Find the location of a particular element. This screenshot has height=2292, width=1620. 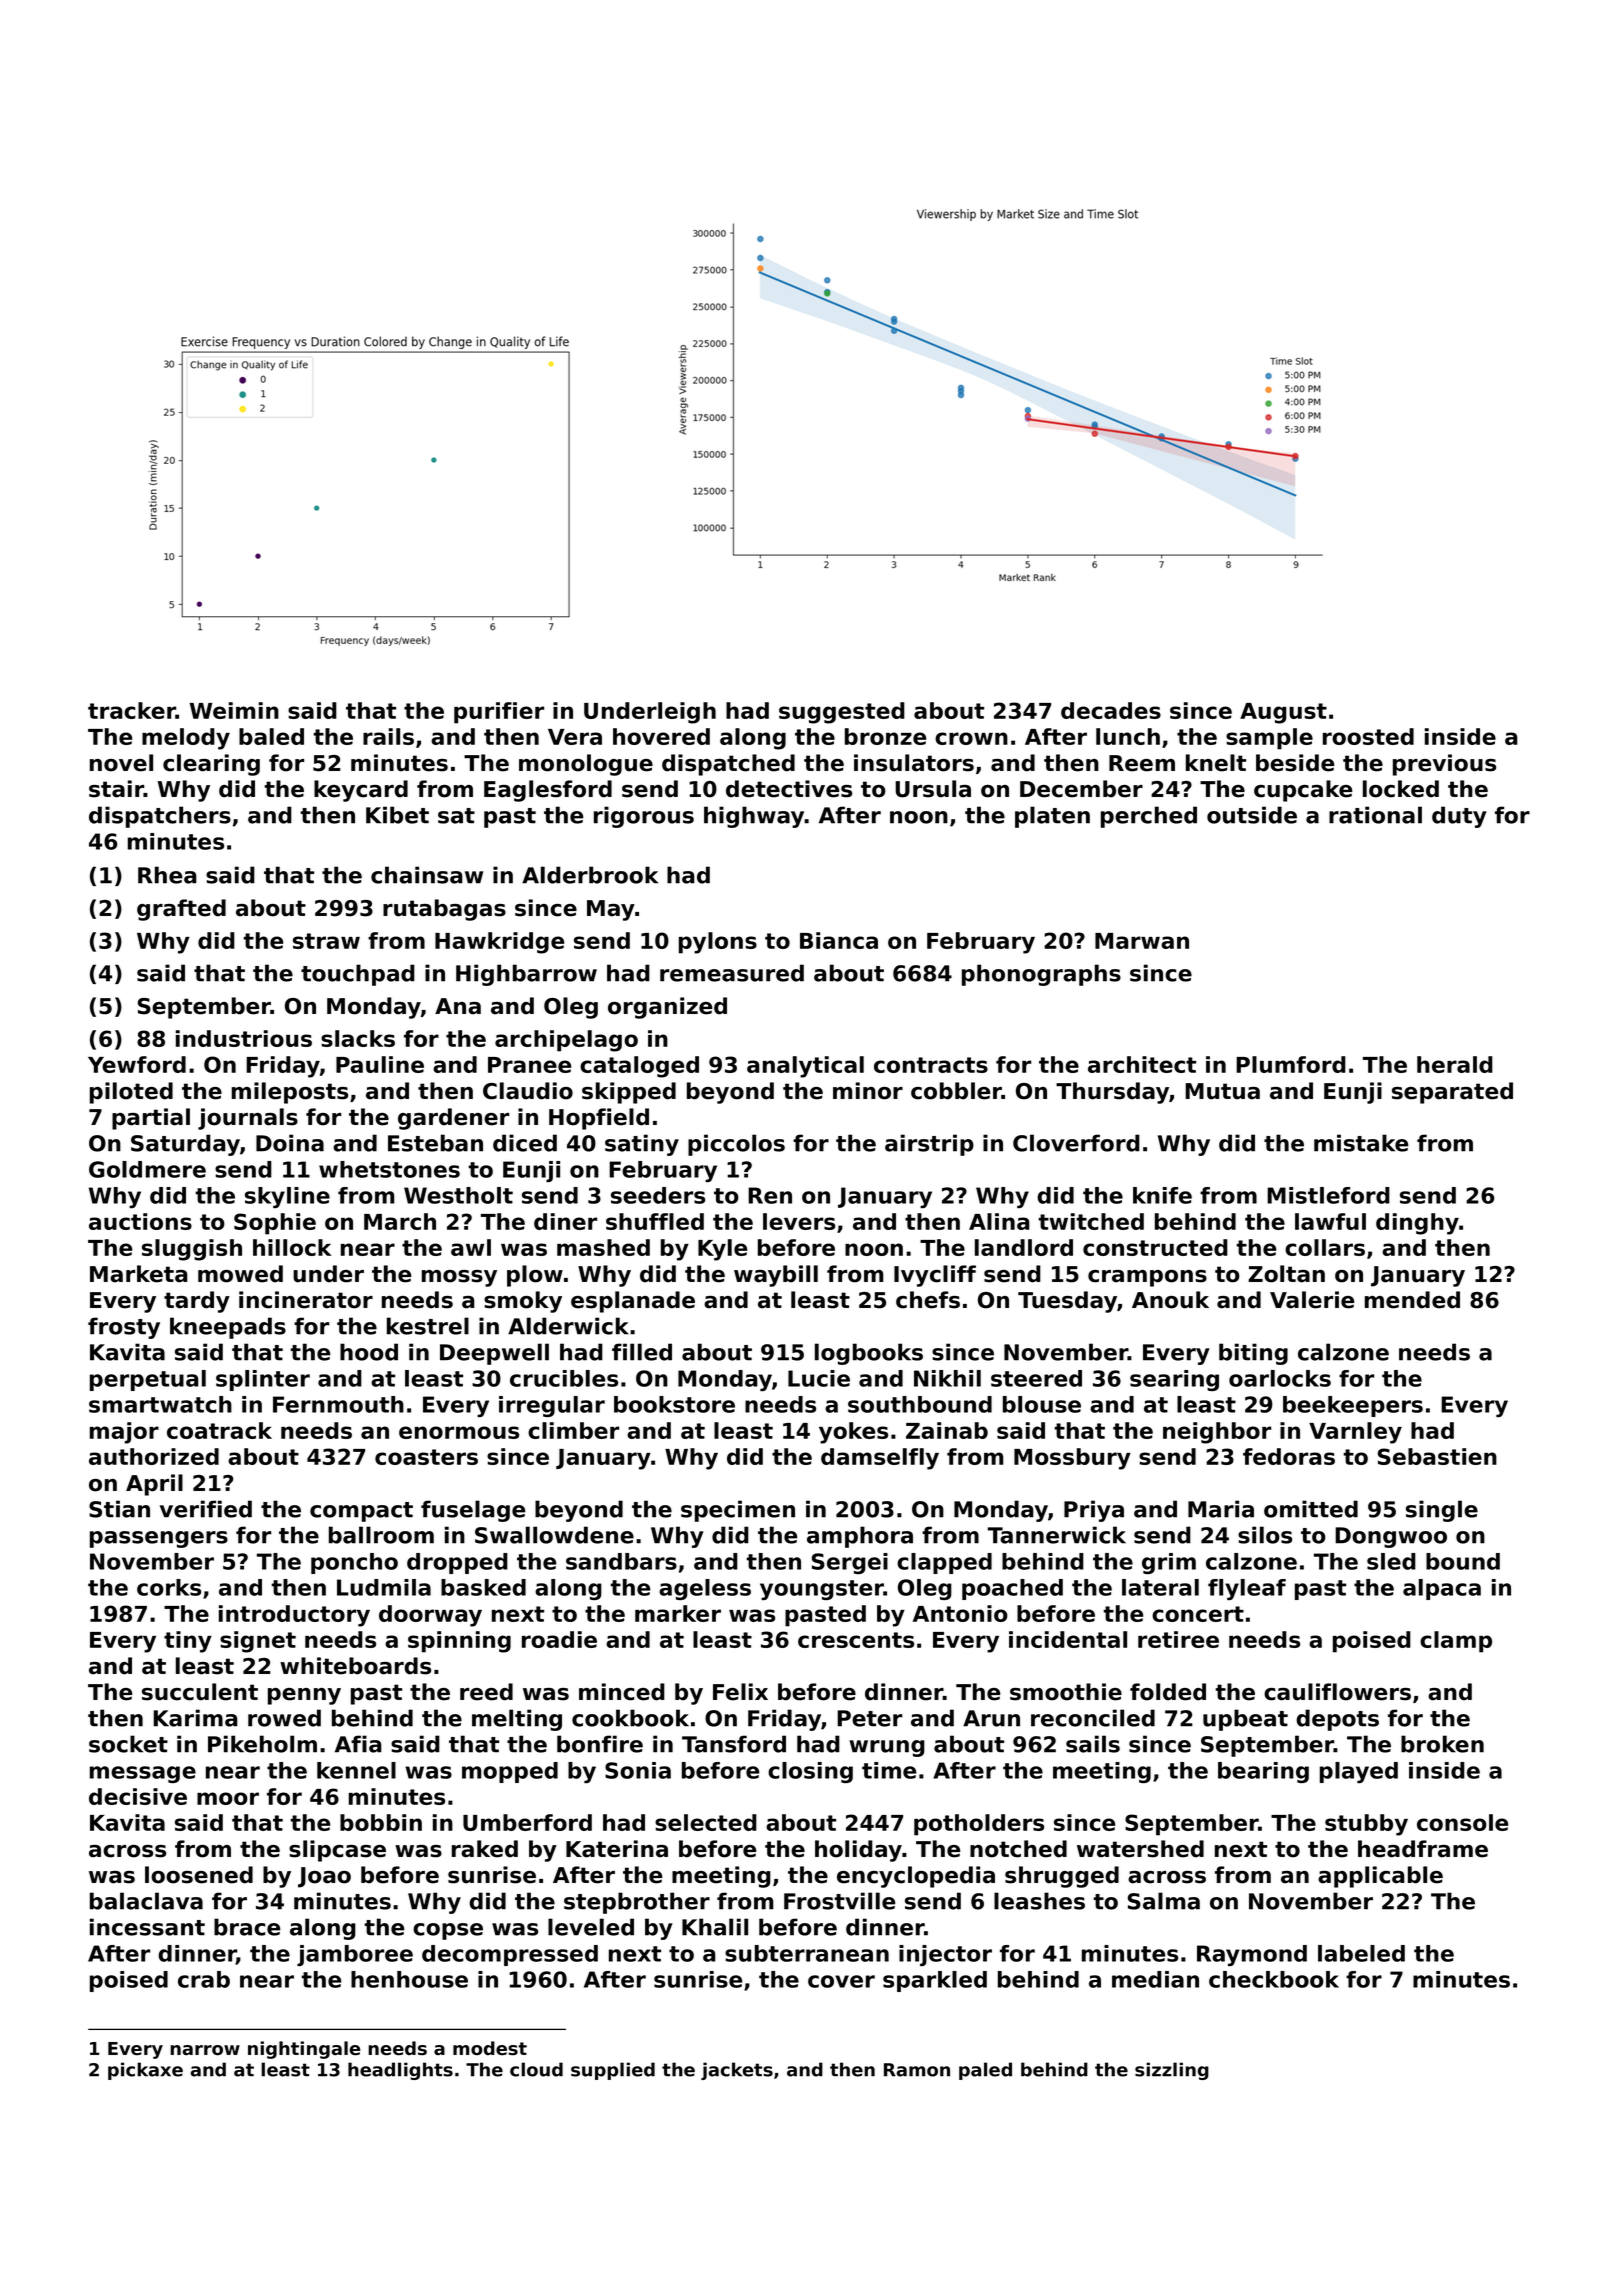

keycard is located at coordinates (361, 791).
